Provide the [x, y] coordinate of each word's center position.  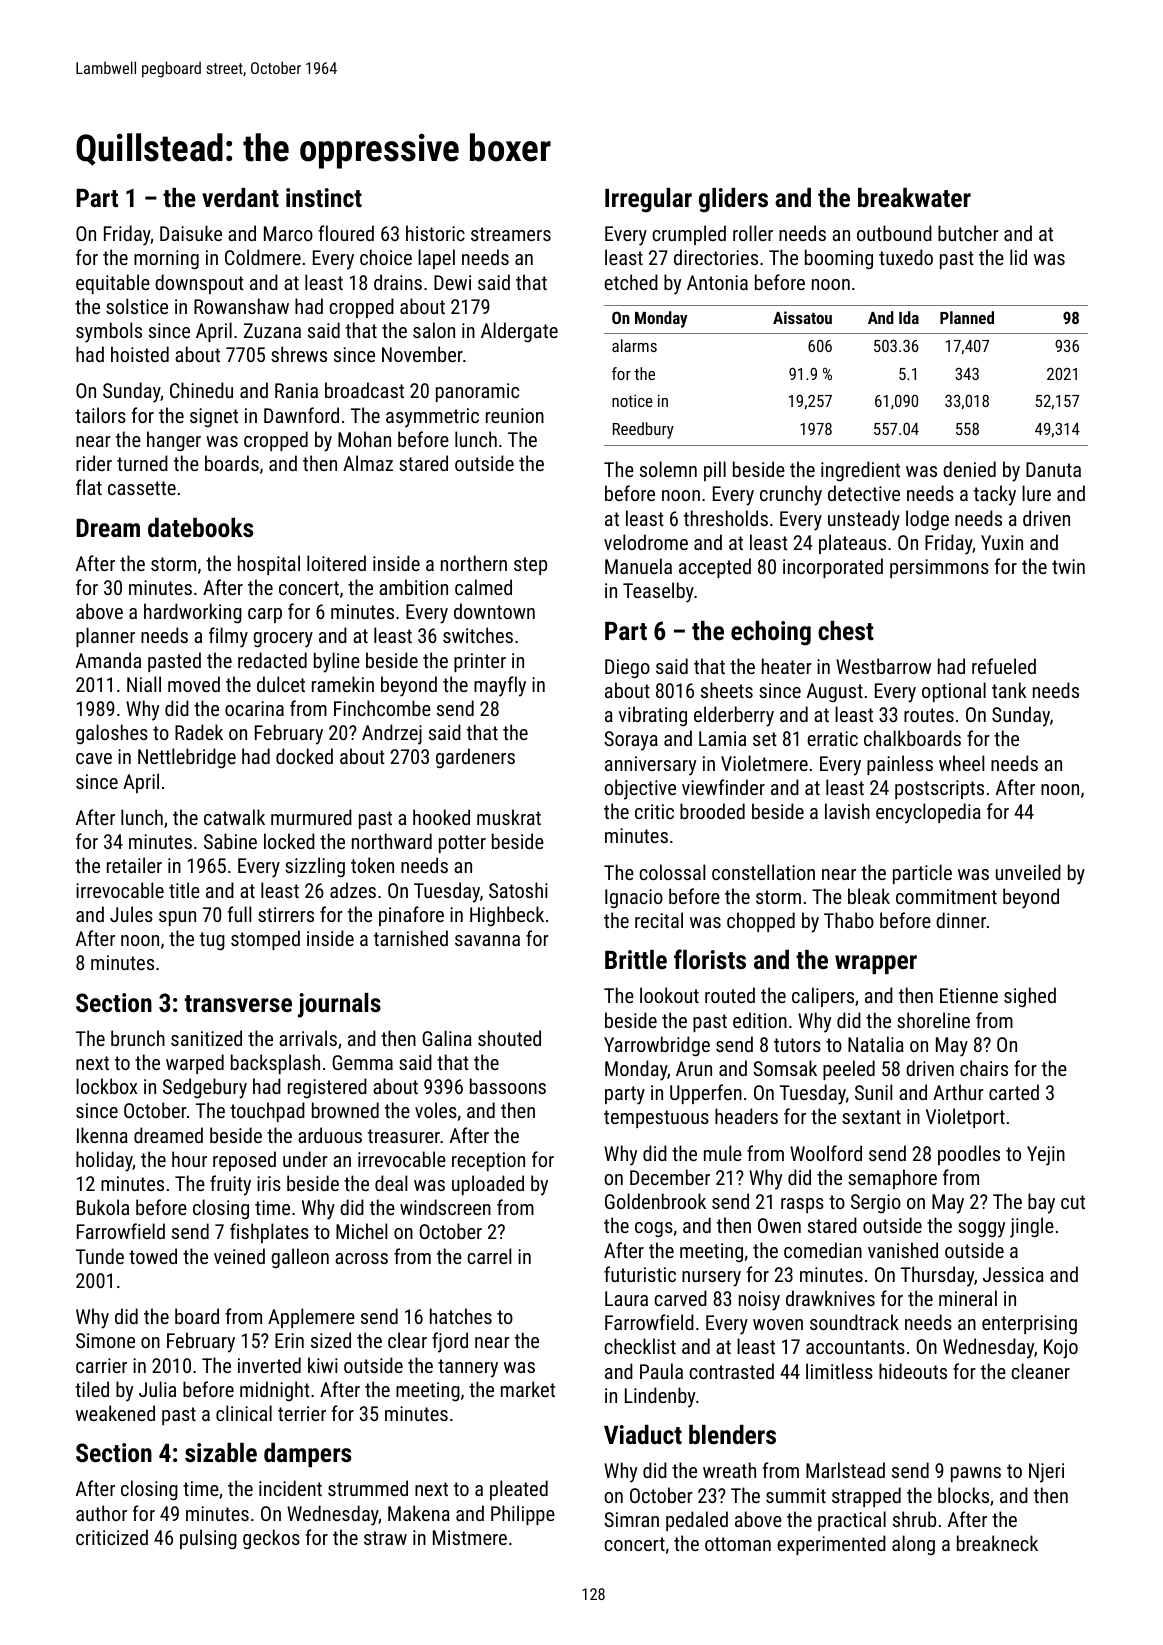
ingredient [860, 471]
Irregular [648, 200]
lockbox [106, 1086]
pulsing [208, 1539]
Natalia [876, 1044]
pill [715, 471]
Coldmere [263, 257]
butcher [968, 233]
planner [105, 637]
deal [391, 1183]
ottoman [738, 1544]
